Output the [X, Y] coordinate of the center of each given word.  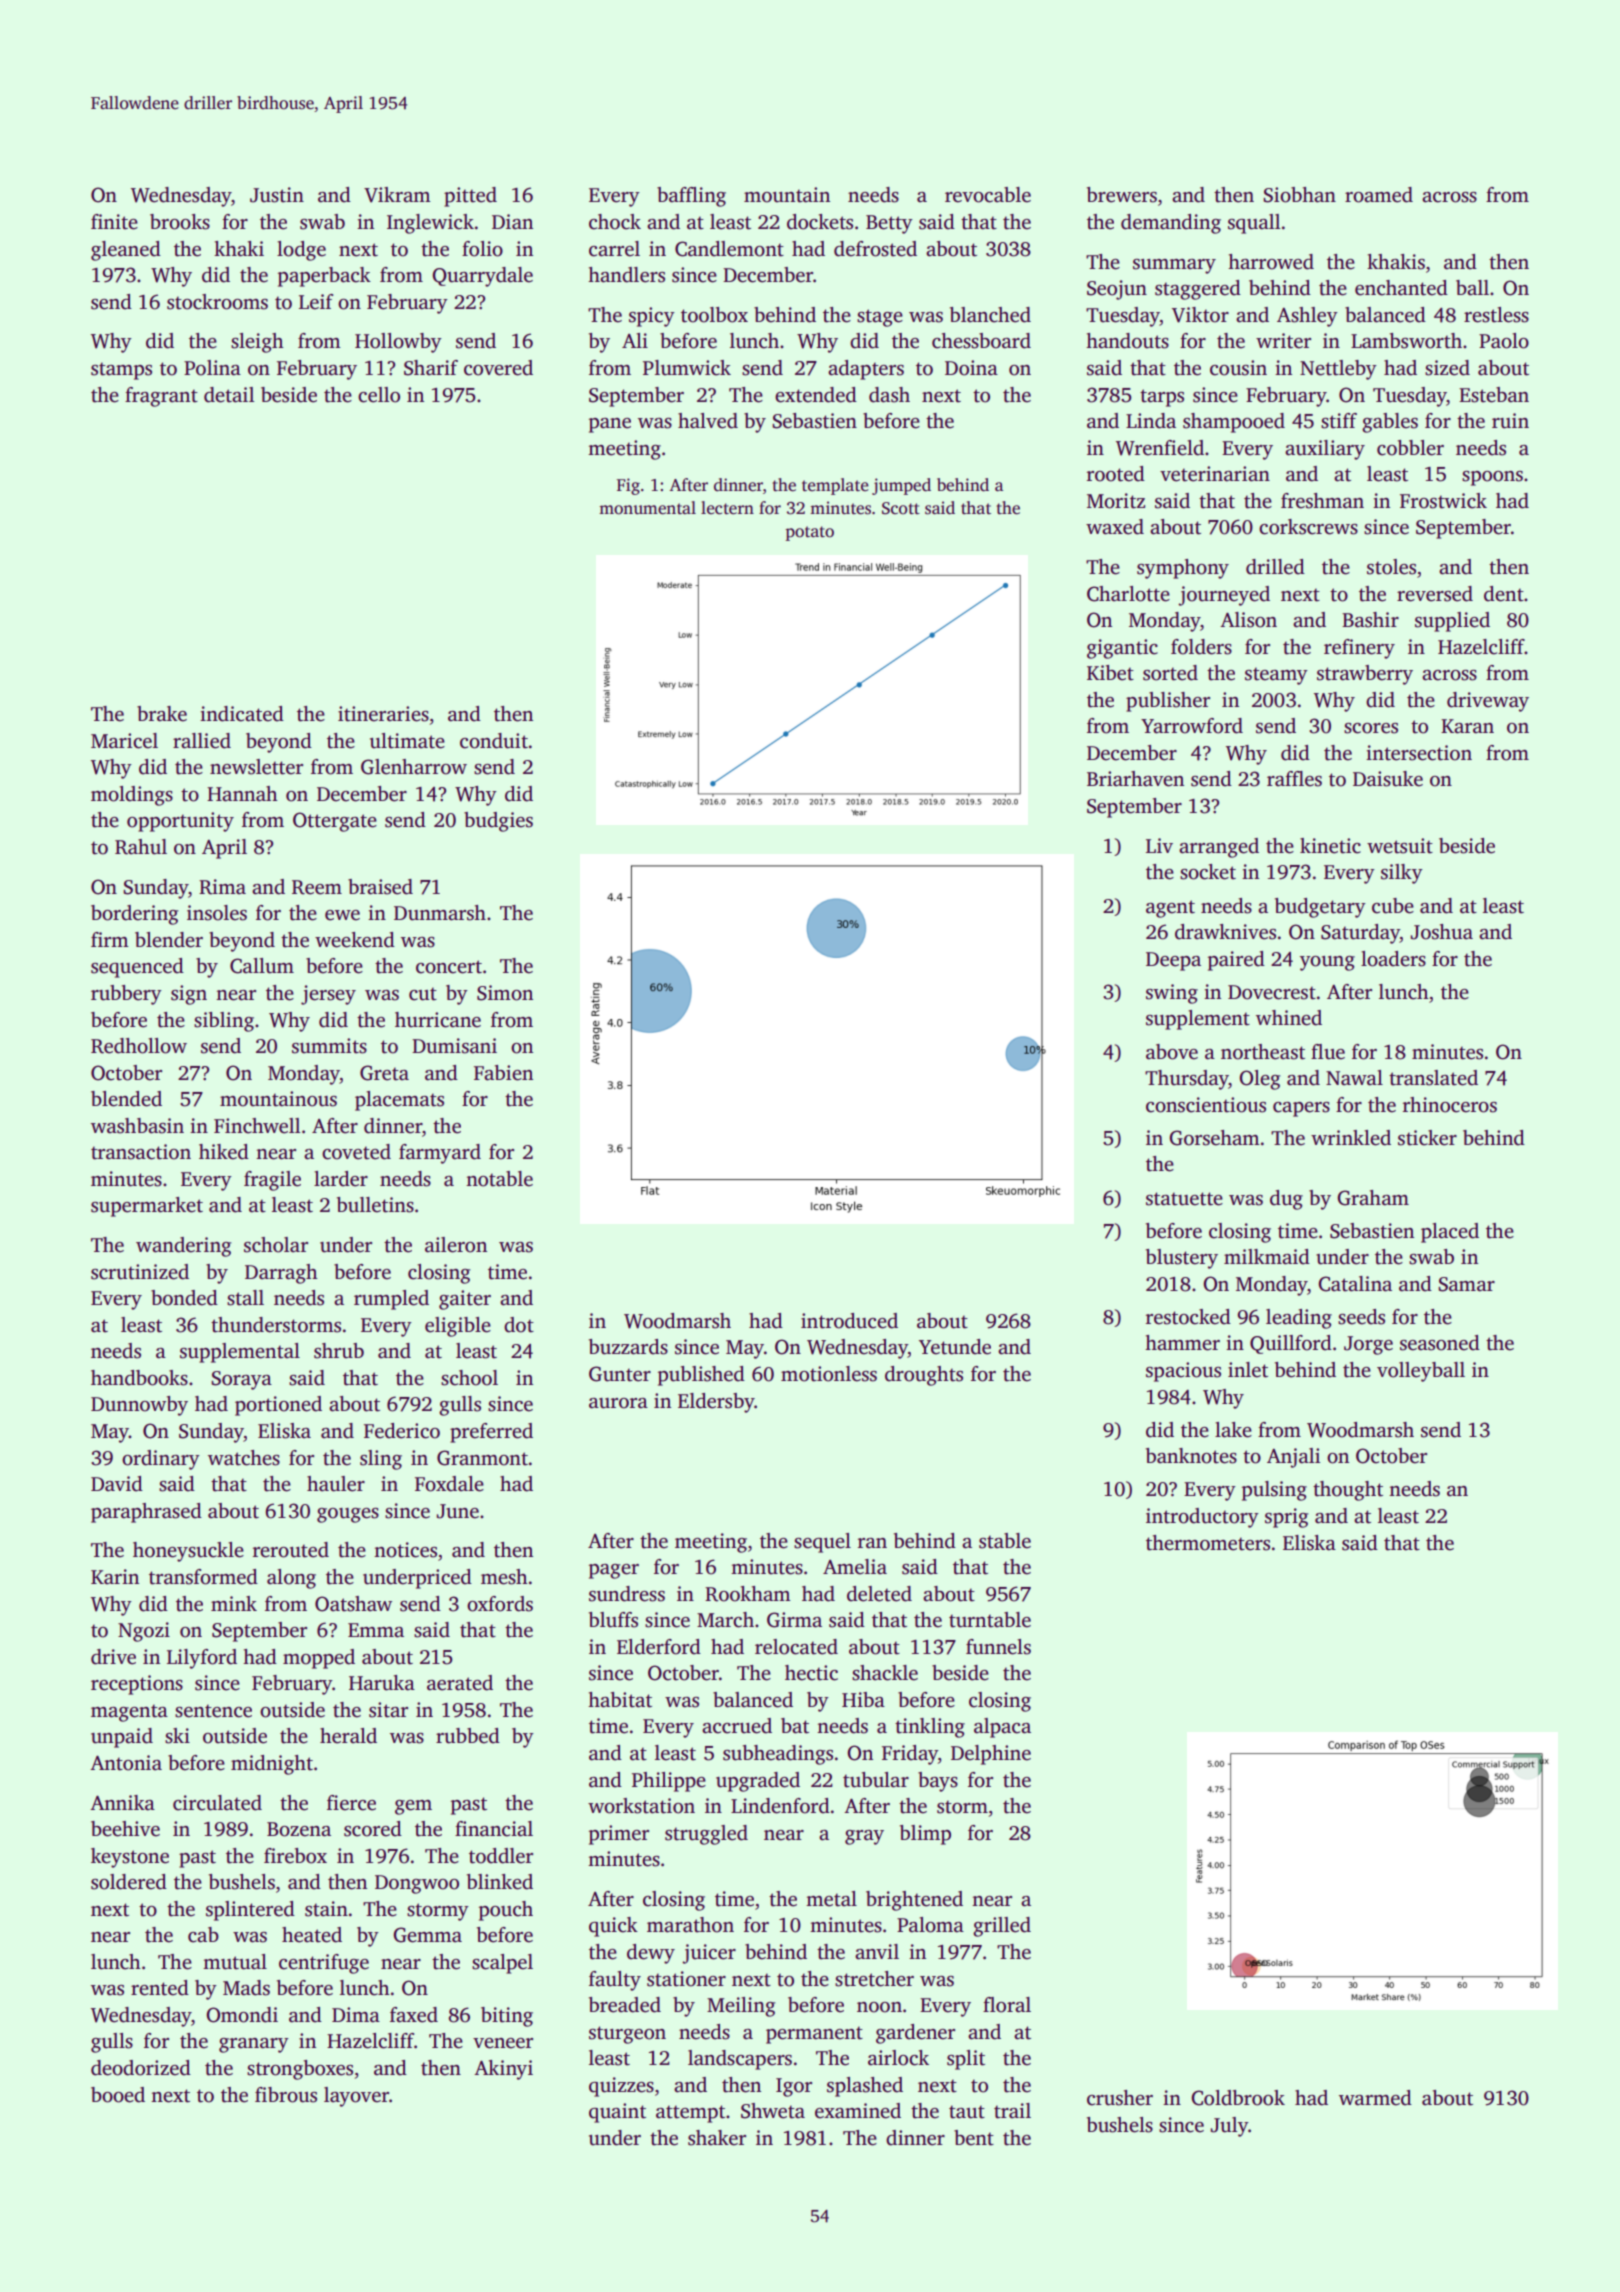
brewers [1122, 195]
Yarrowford [1192, 726]
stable [1005, 1541]
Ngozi [144, 1632]
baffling [691, 197]
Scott [901, 508]
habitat [620, 1700]
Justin [277, 195]
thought [1348, 1491]
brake [162, 714]
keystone [130, 1858]
